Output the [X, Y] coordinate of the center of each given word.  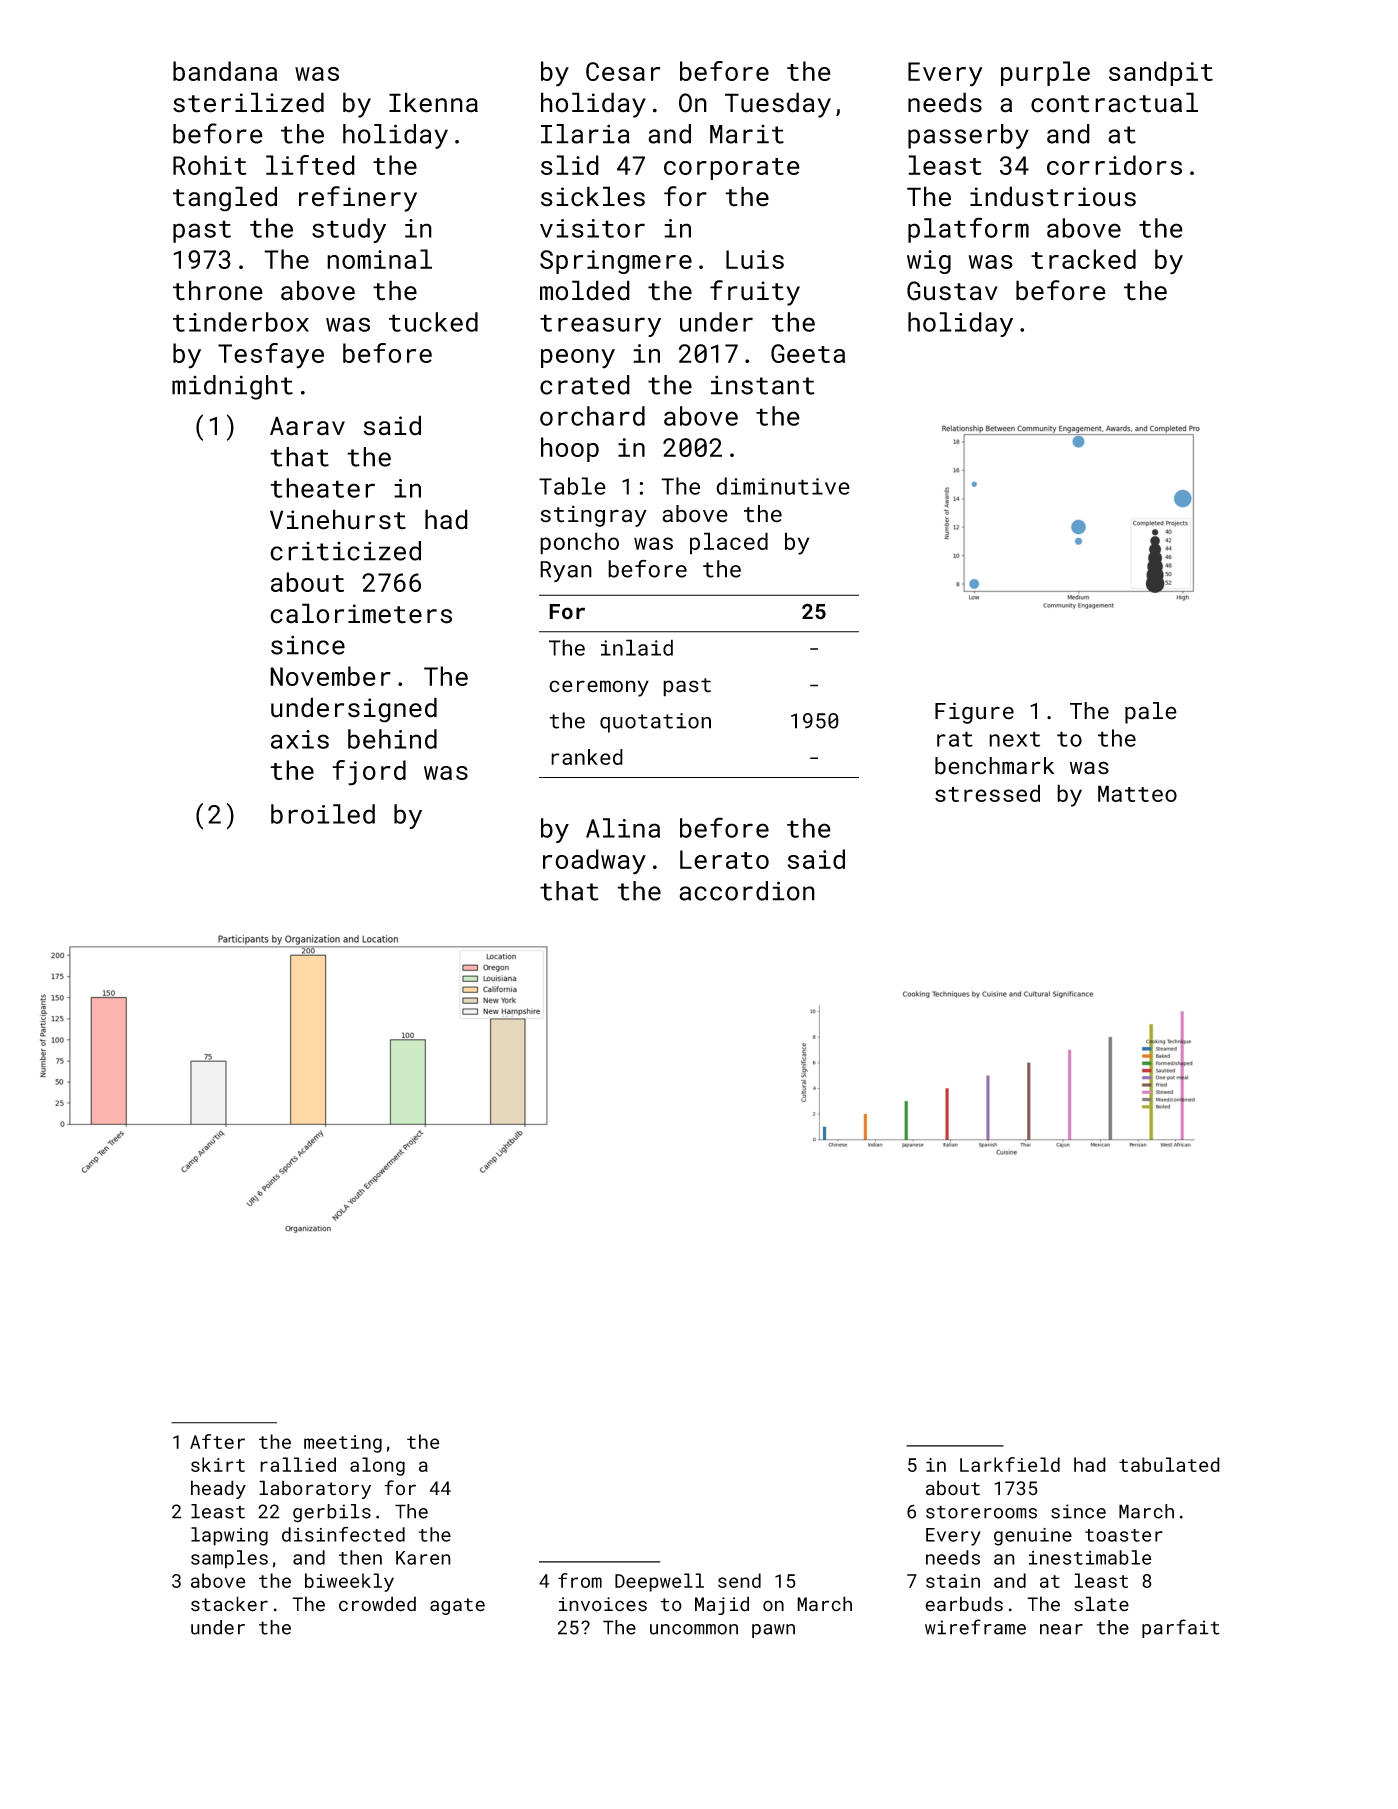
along [377, 1466]
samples [229, 1559]
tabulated [1169, 1464]
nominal [379, 259]
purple [1045, 73]
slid [570, 165]
